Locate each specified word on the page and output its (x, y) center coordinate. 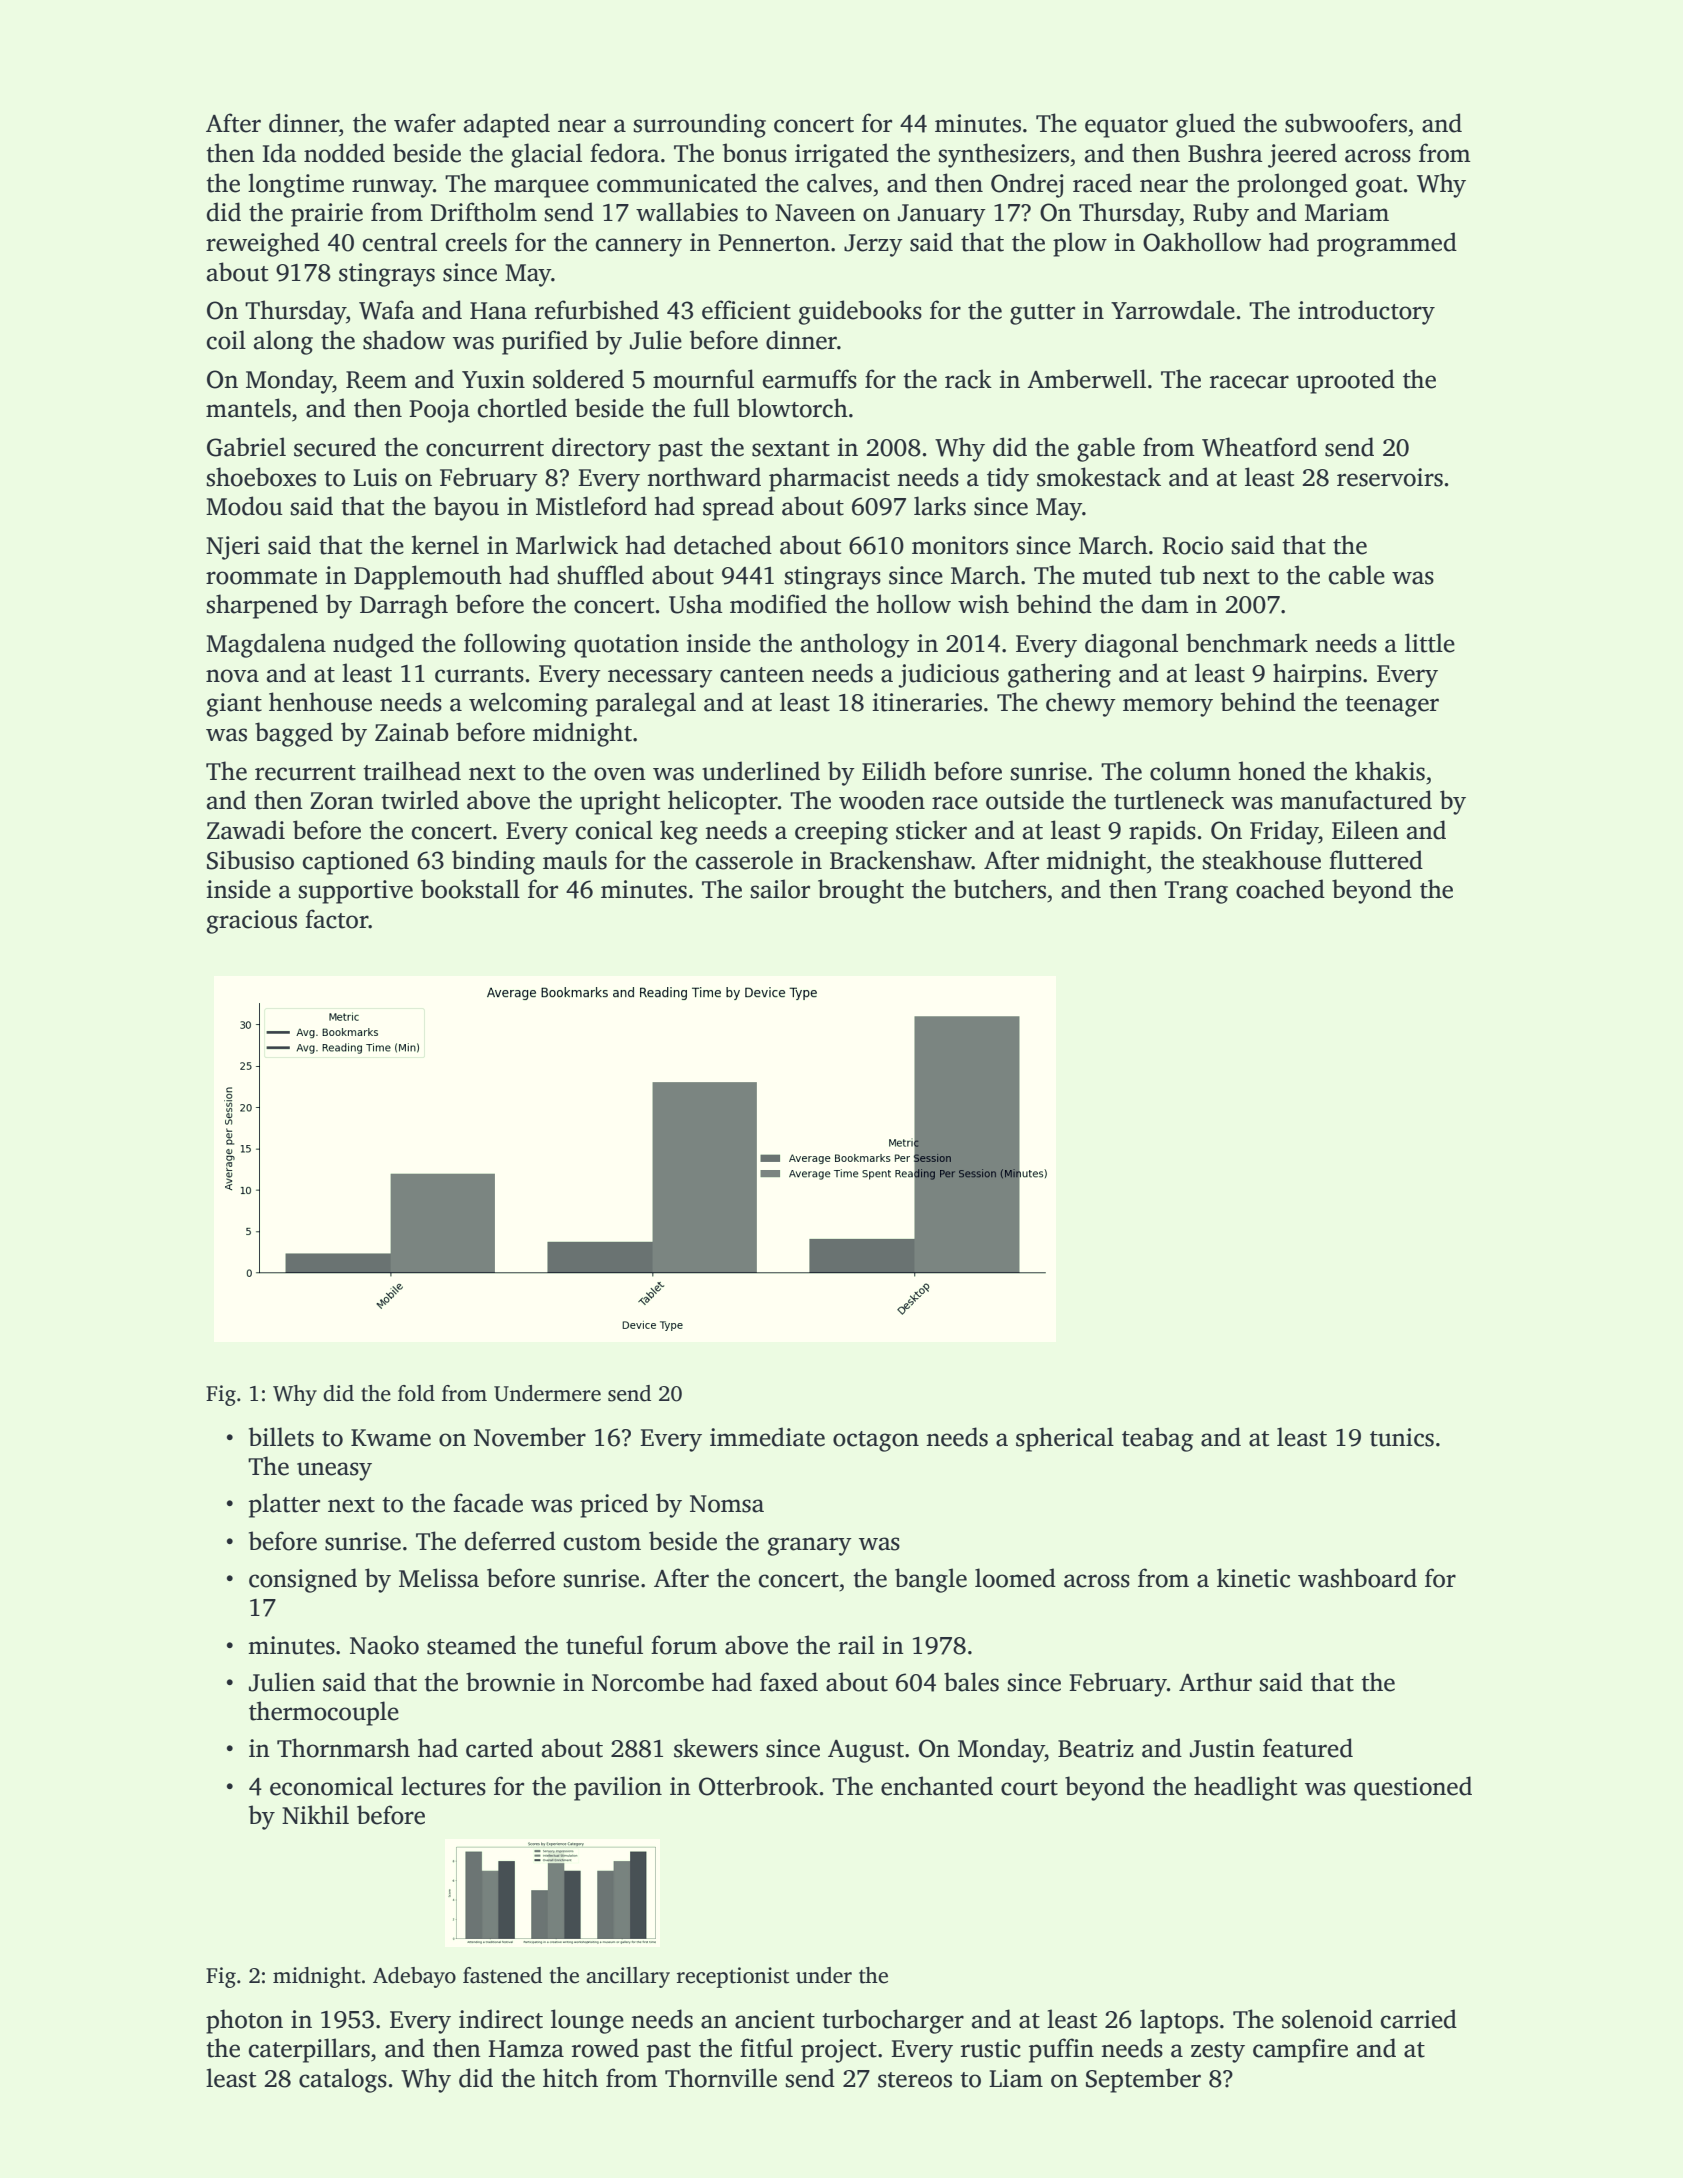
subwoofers (1346, 123)
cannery (639, 247)
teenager (1392, 706)
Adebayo (414, 1977)
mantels (248, 408)
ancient (775, 2019)
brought (861, 891)
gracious (252, 922)
